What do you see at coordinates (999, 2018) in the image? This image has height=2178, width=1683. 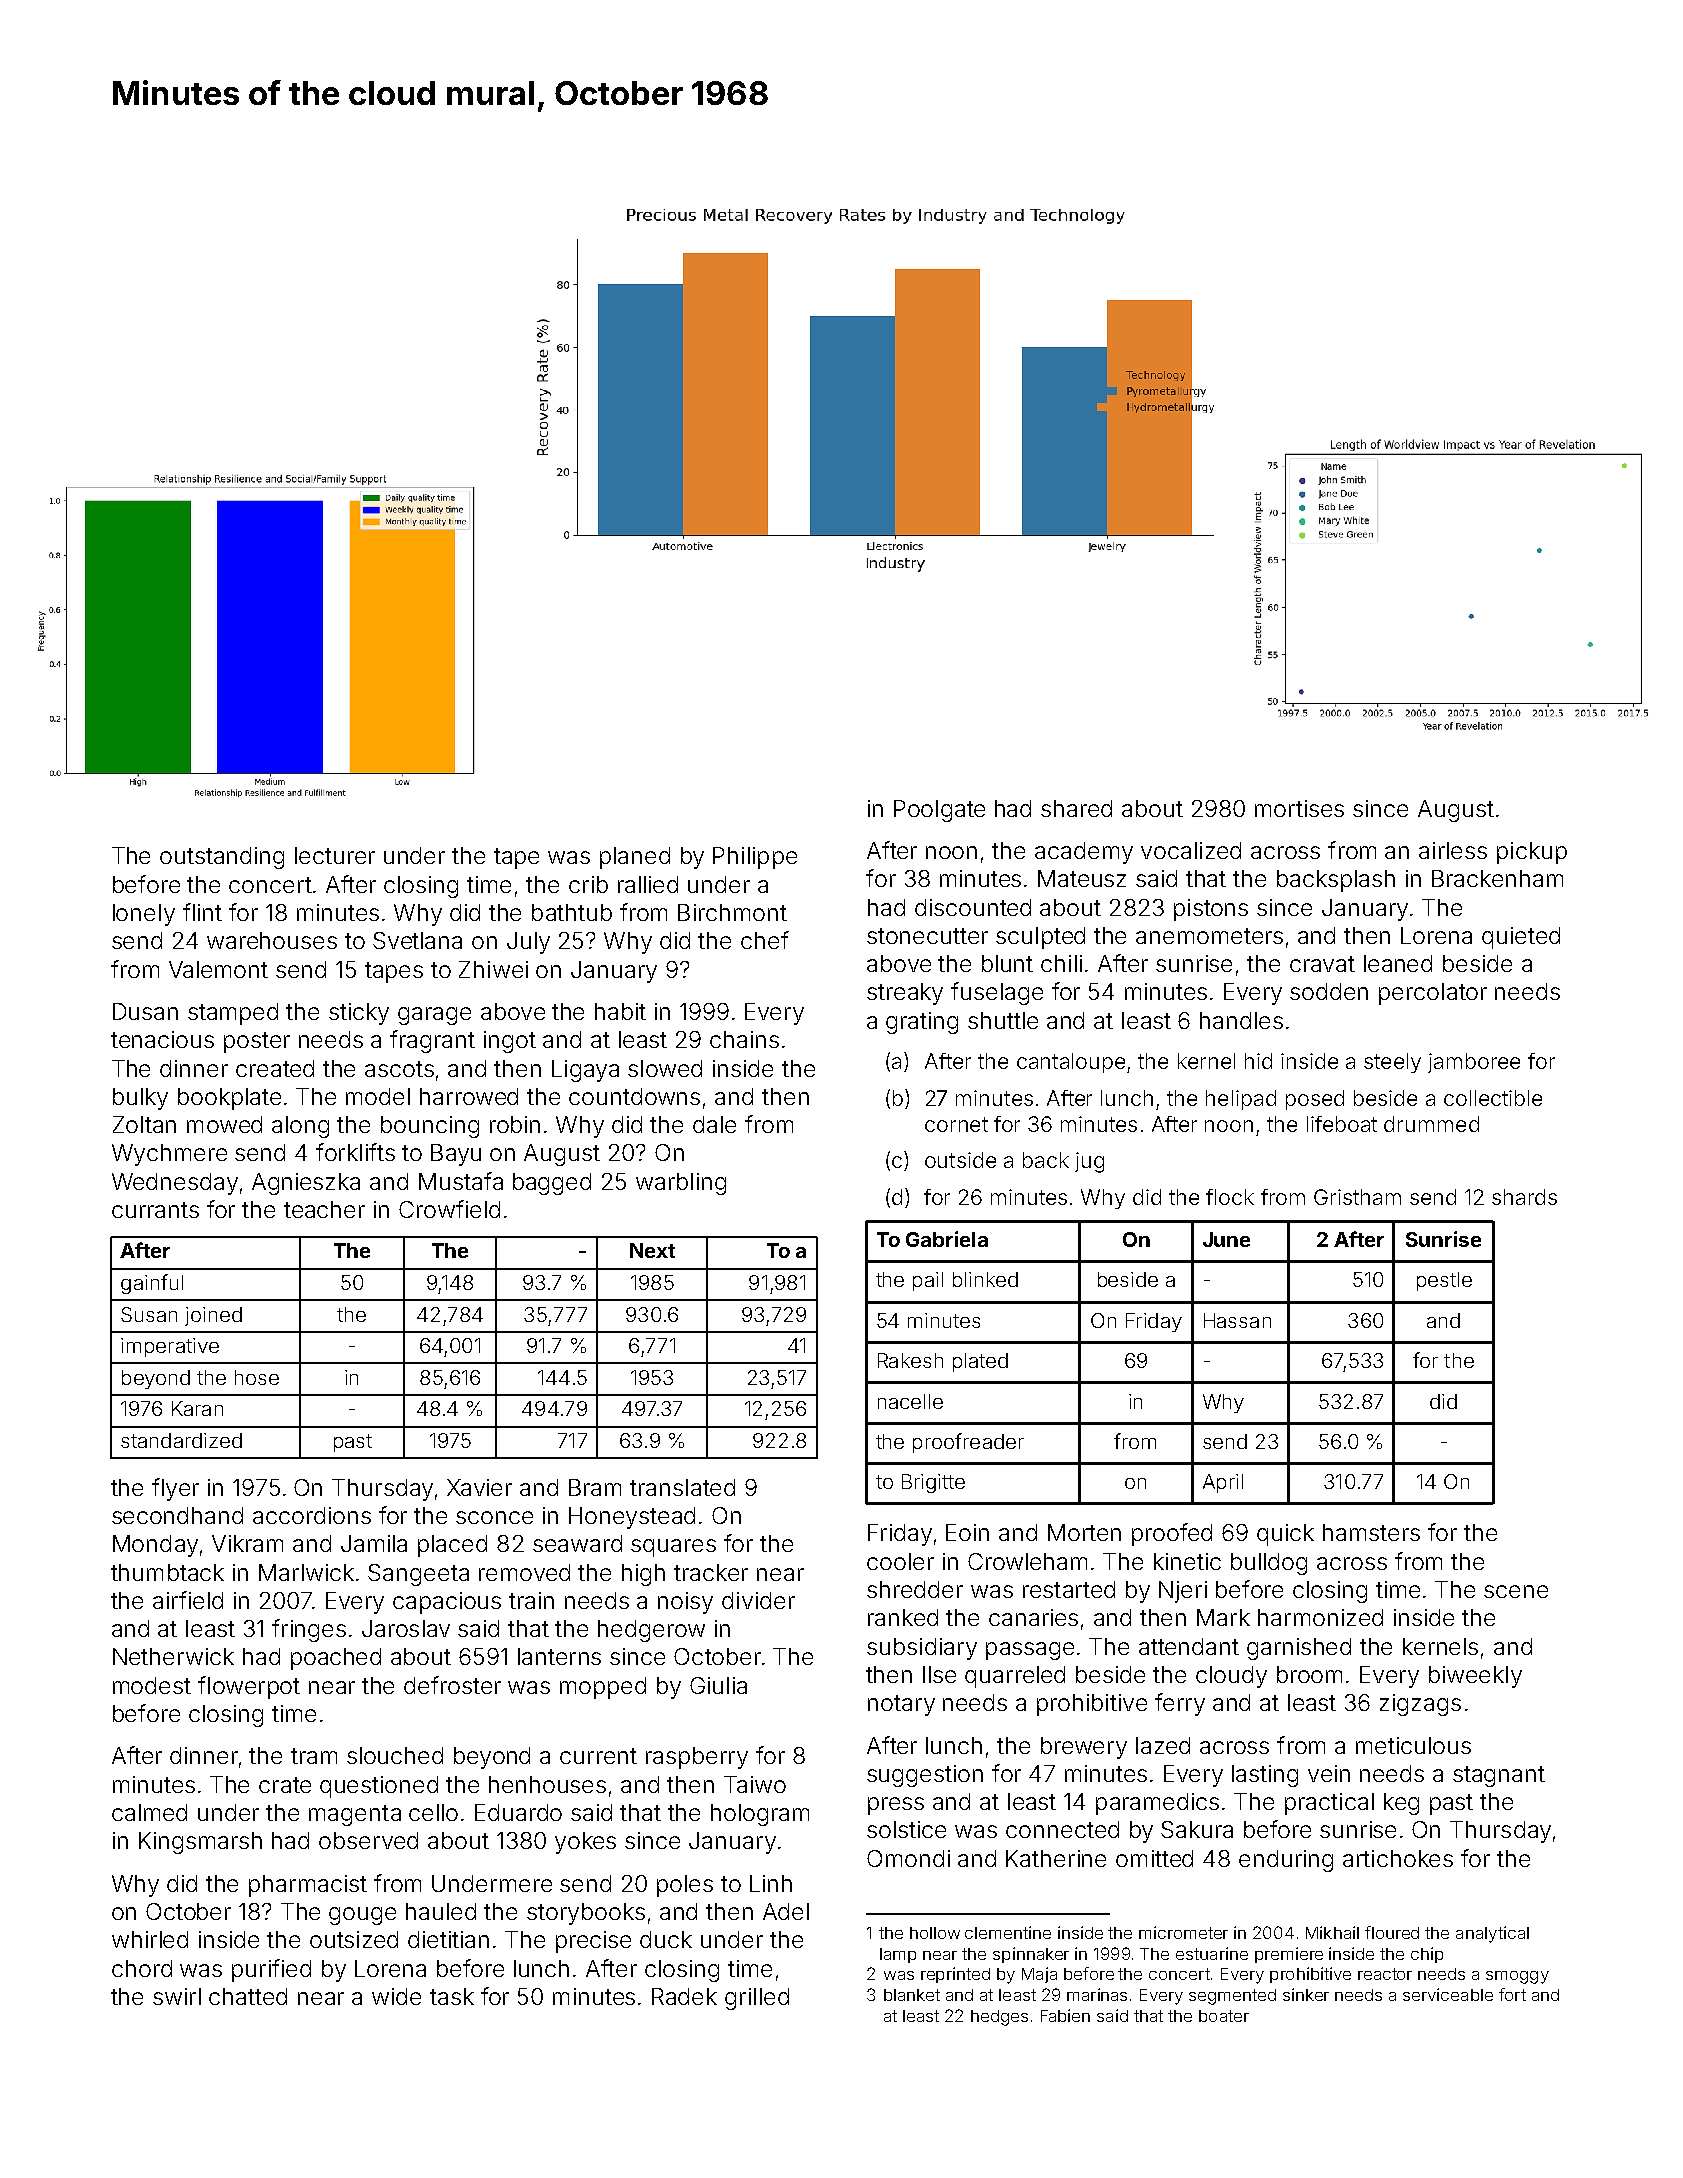 I see `hedges` at bounding box center [999, 2018].
